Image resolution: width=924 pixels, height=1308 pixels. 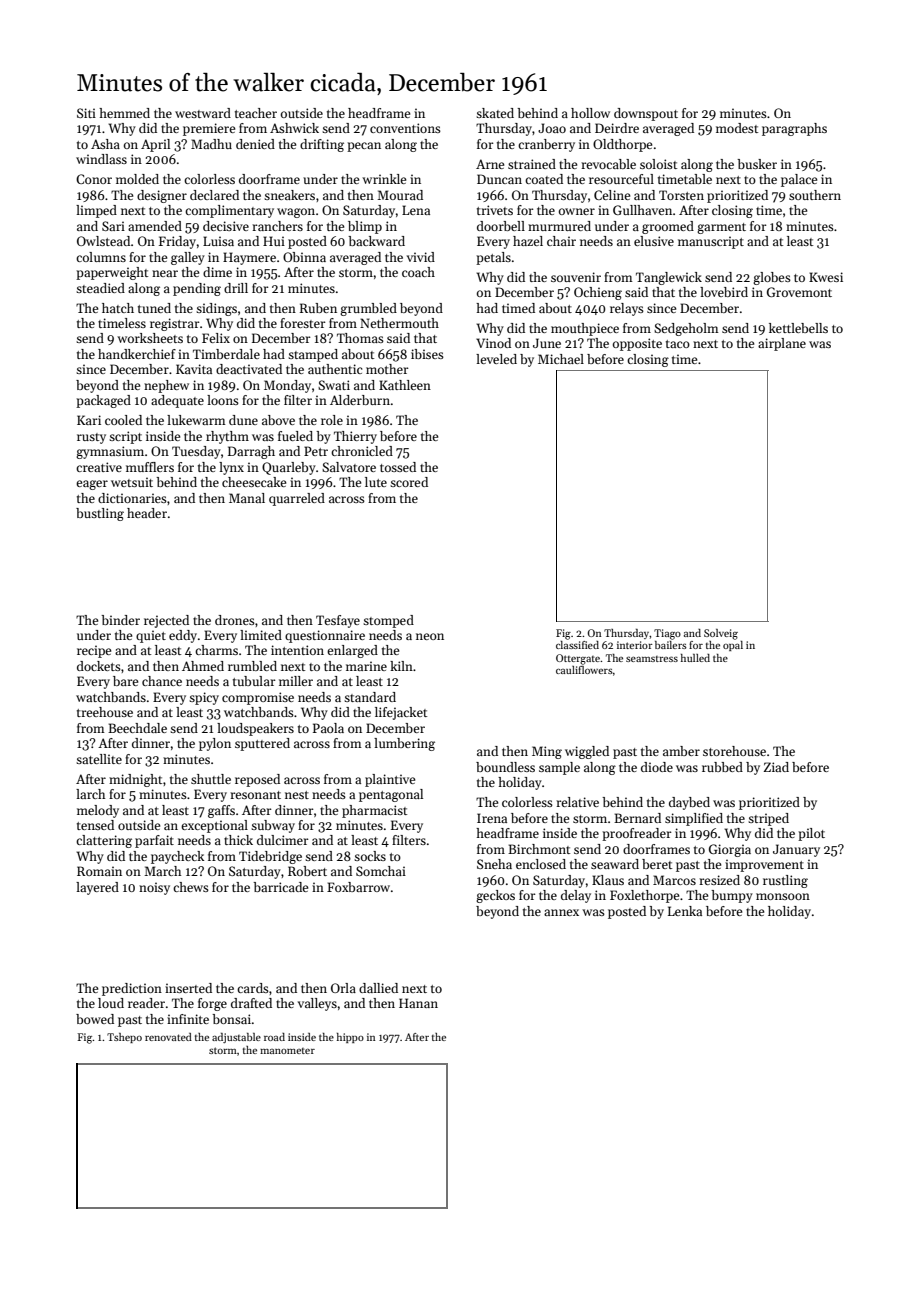 I want to click on scored, so click(x=409, y=482).
